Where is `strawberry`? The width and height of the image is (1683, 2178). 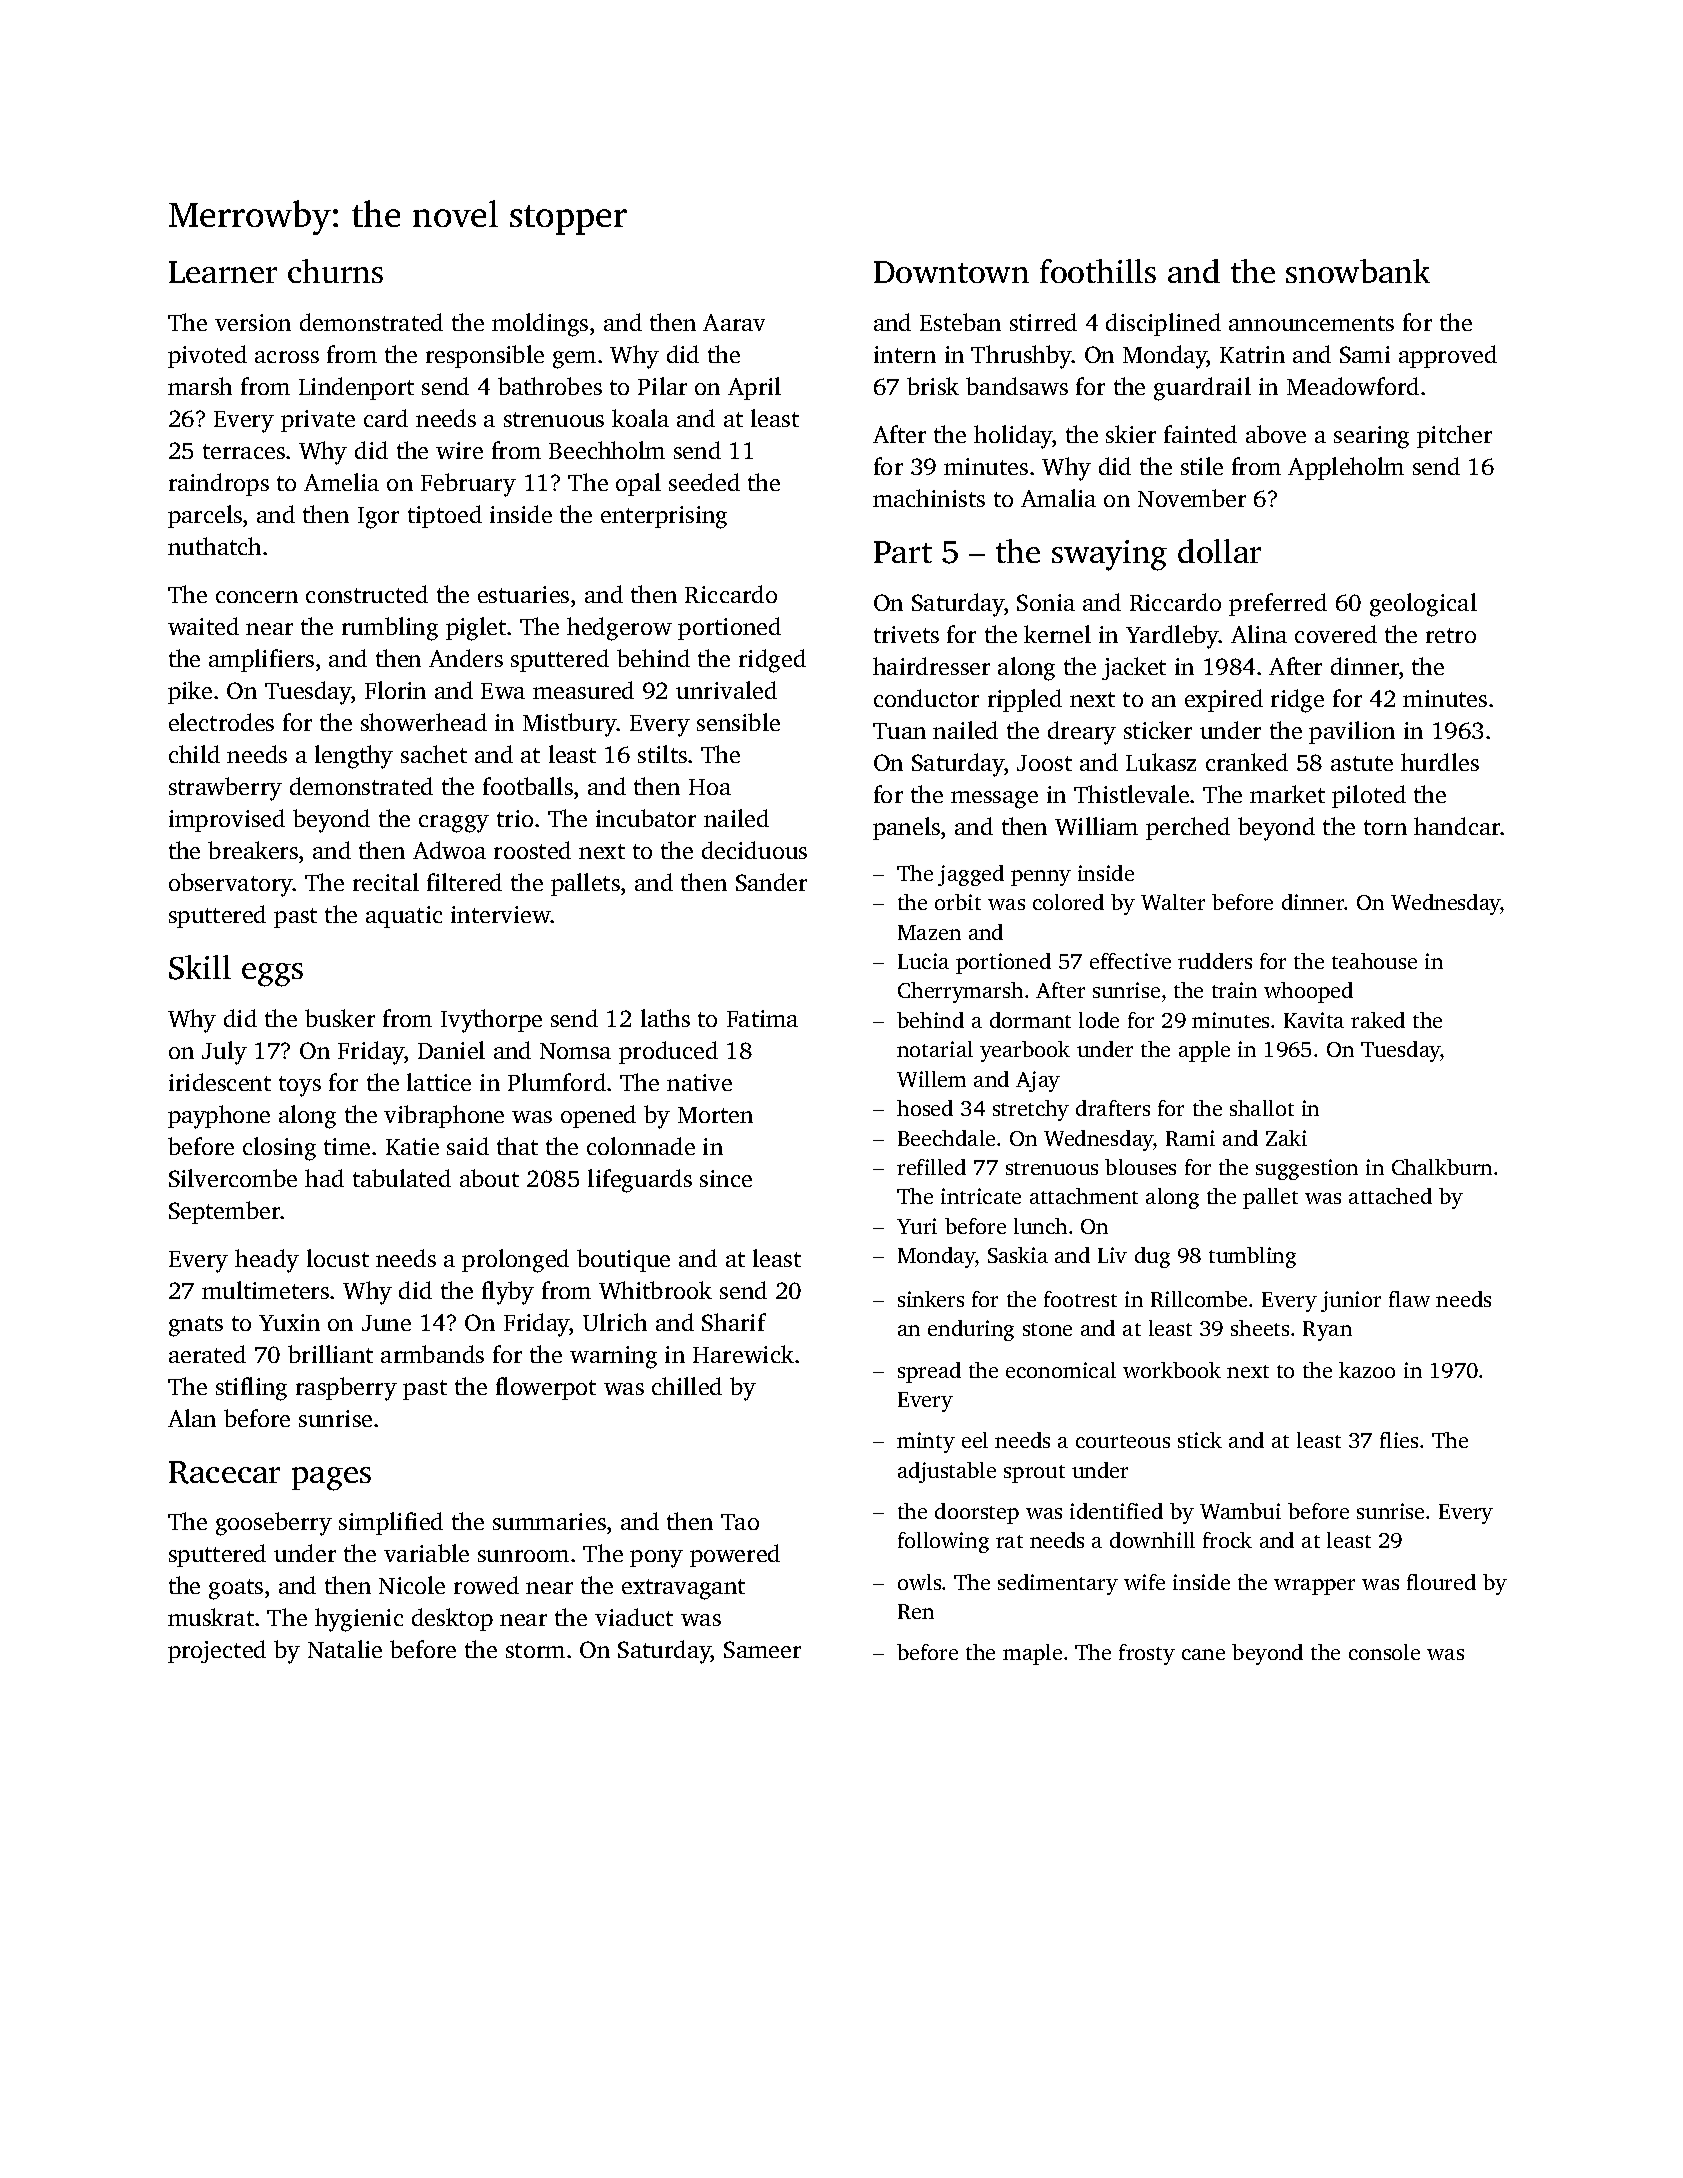
strawberry is located at coordinates (225, 789).
